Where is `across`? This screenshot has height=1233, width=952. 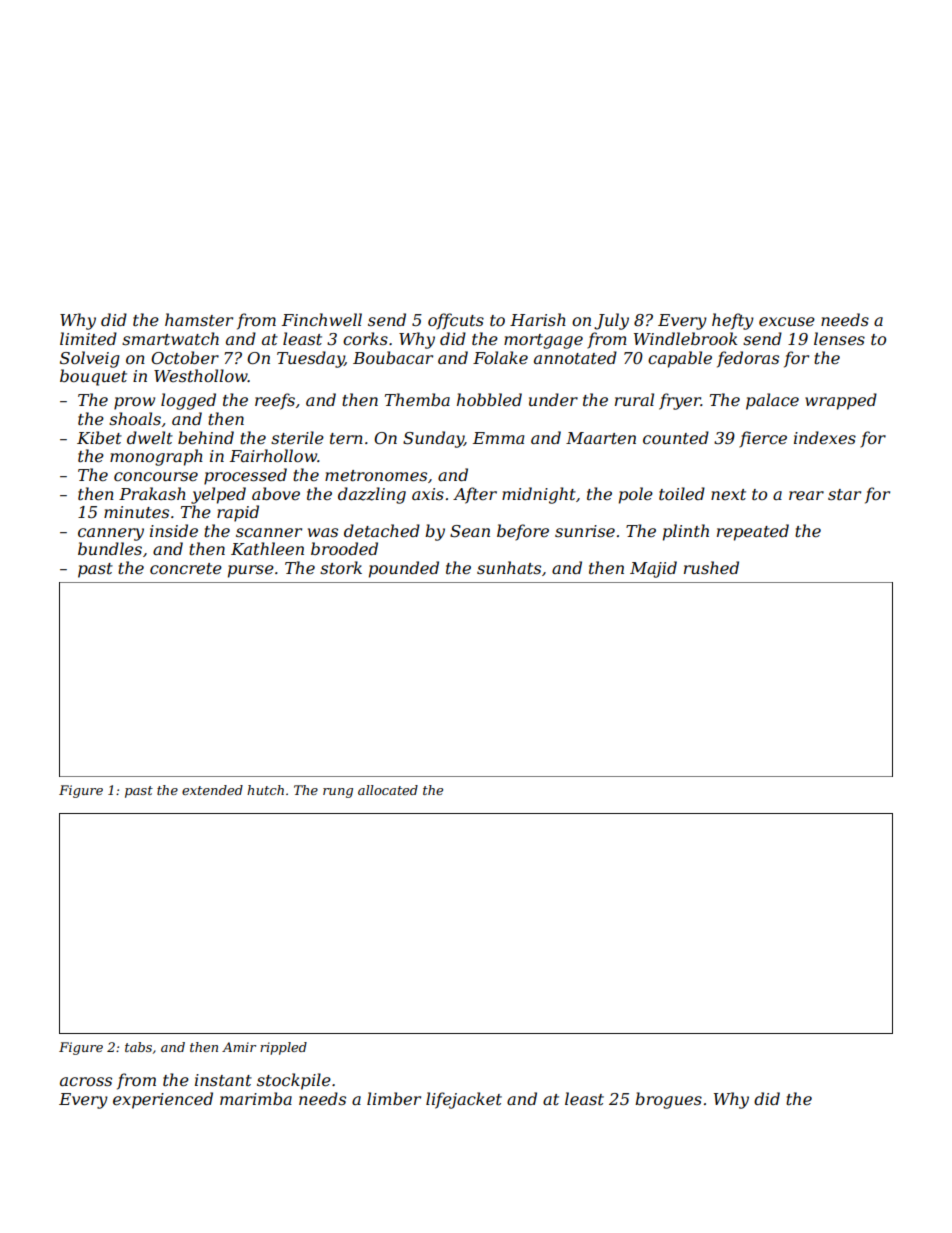 across is located at coordinates (86, 1081).
